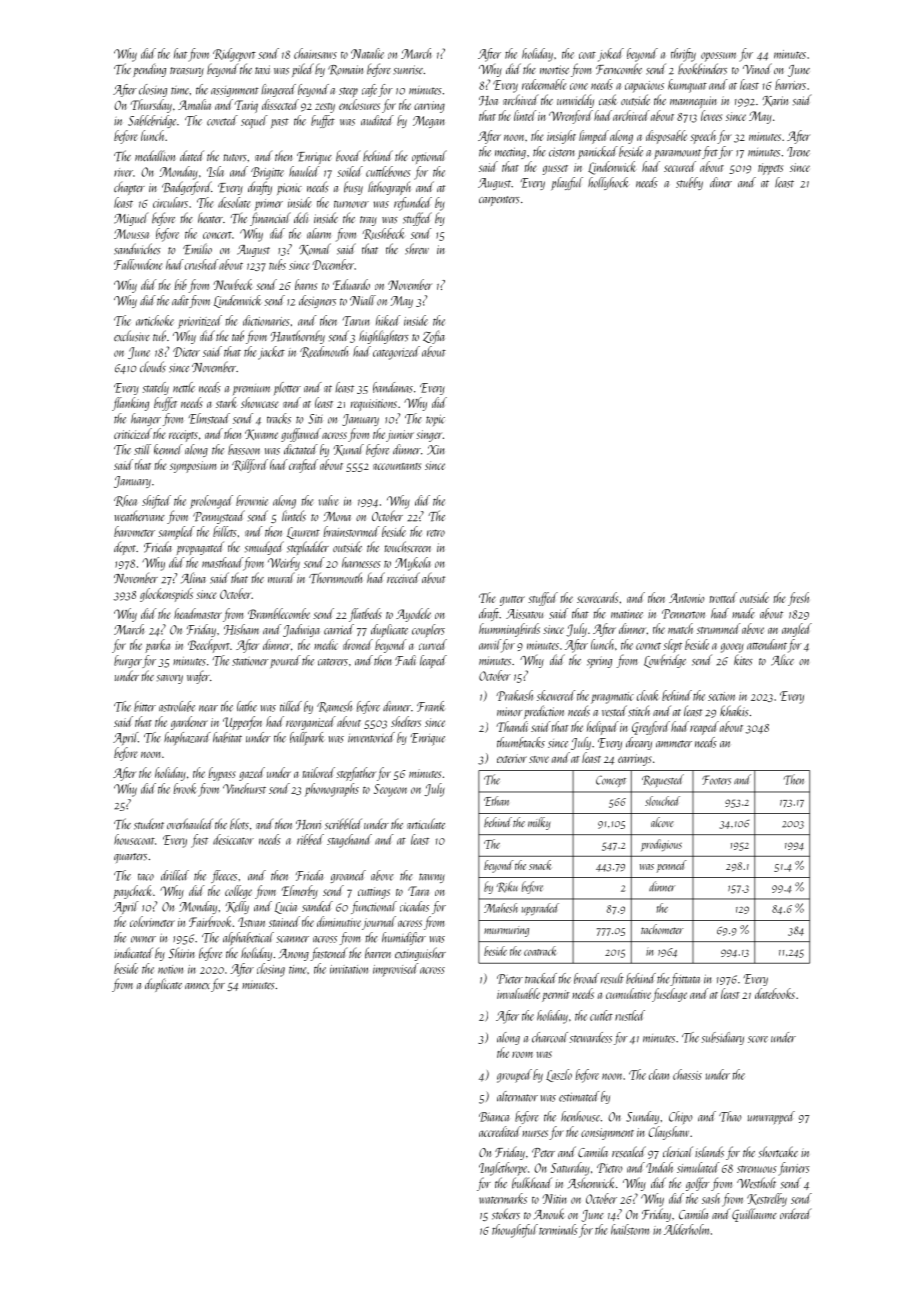  Describe the element at coordinates (798, 152) in the screenshot. I see `Irene` at that location.
